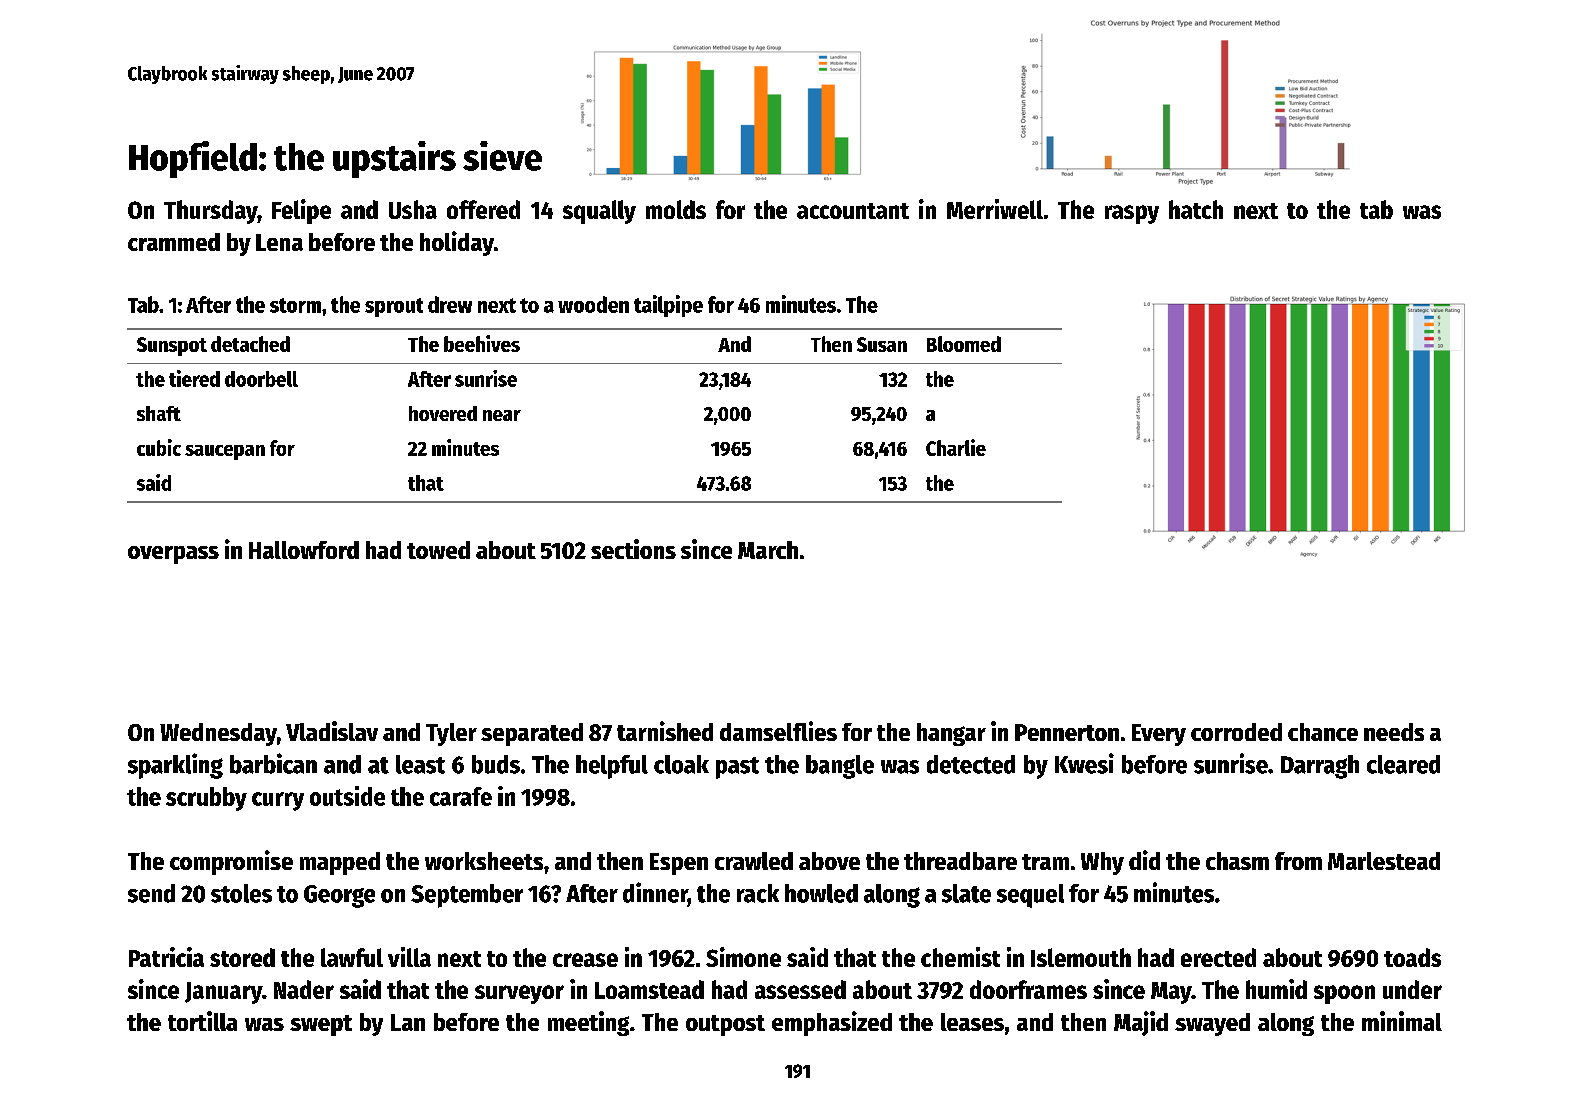 This image has height=1110, width=1569. I want to click on squally, so click(599, 212).
